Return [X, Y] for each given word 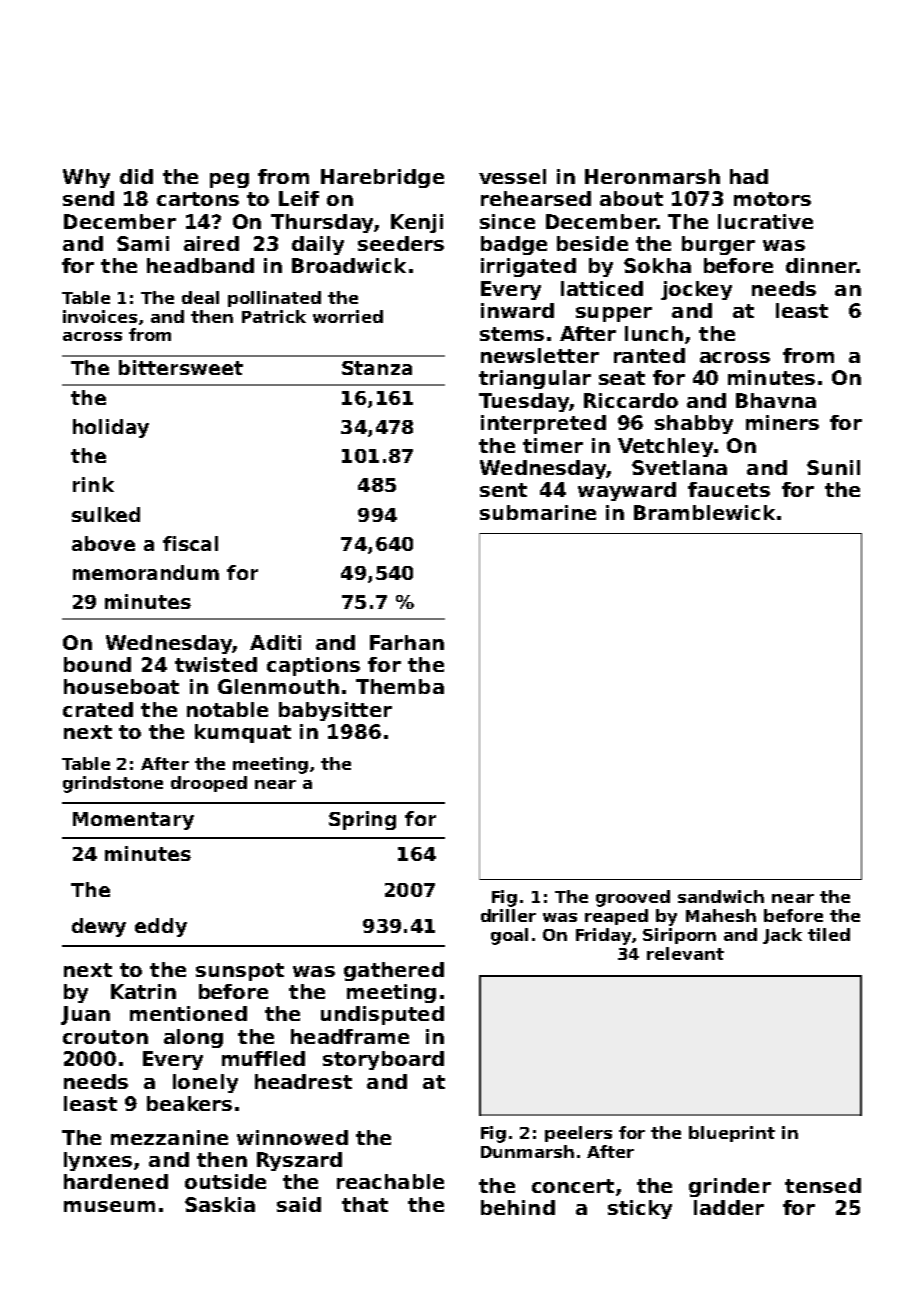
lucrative [765, 221]
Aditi [275, 642]
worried [348, 316]
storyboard [383, 1060]
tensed [823, 1185]
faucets [729, 489]
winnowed [292, 1137]
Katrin [143, 991]
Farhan [407, 642]
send [88, 198]
